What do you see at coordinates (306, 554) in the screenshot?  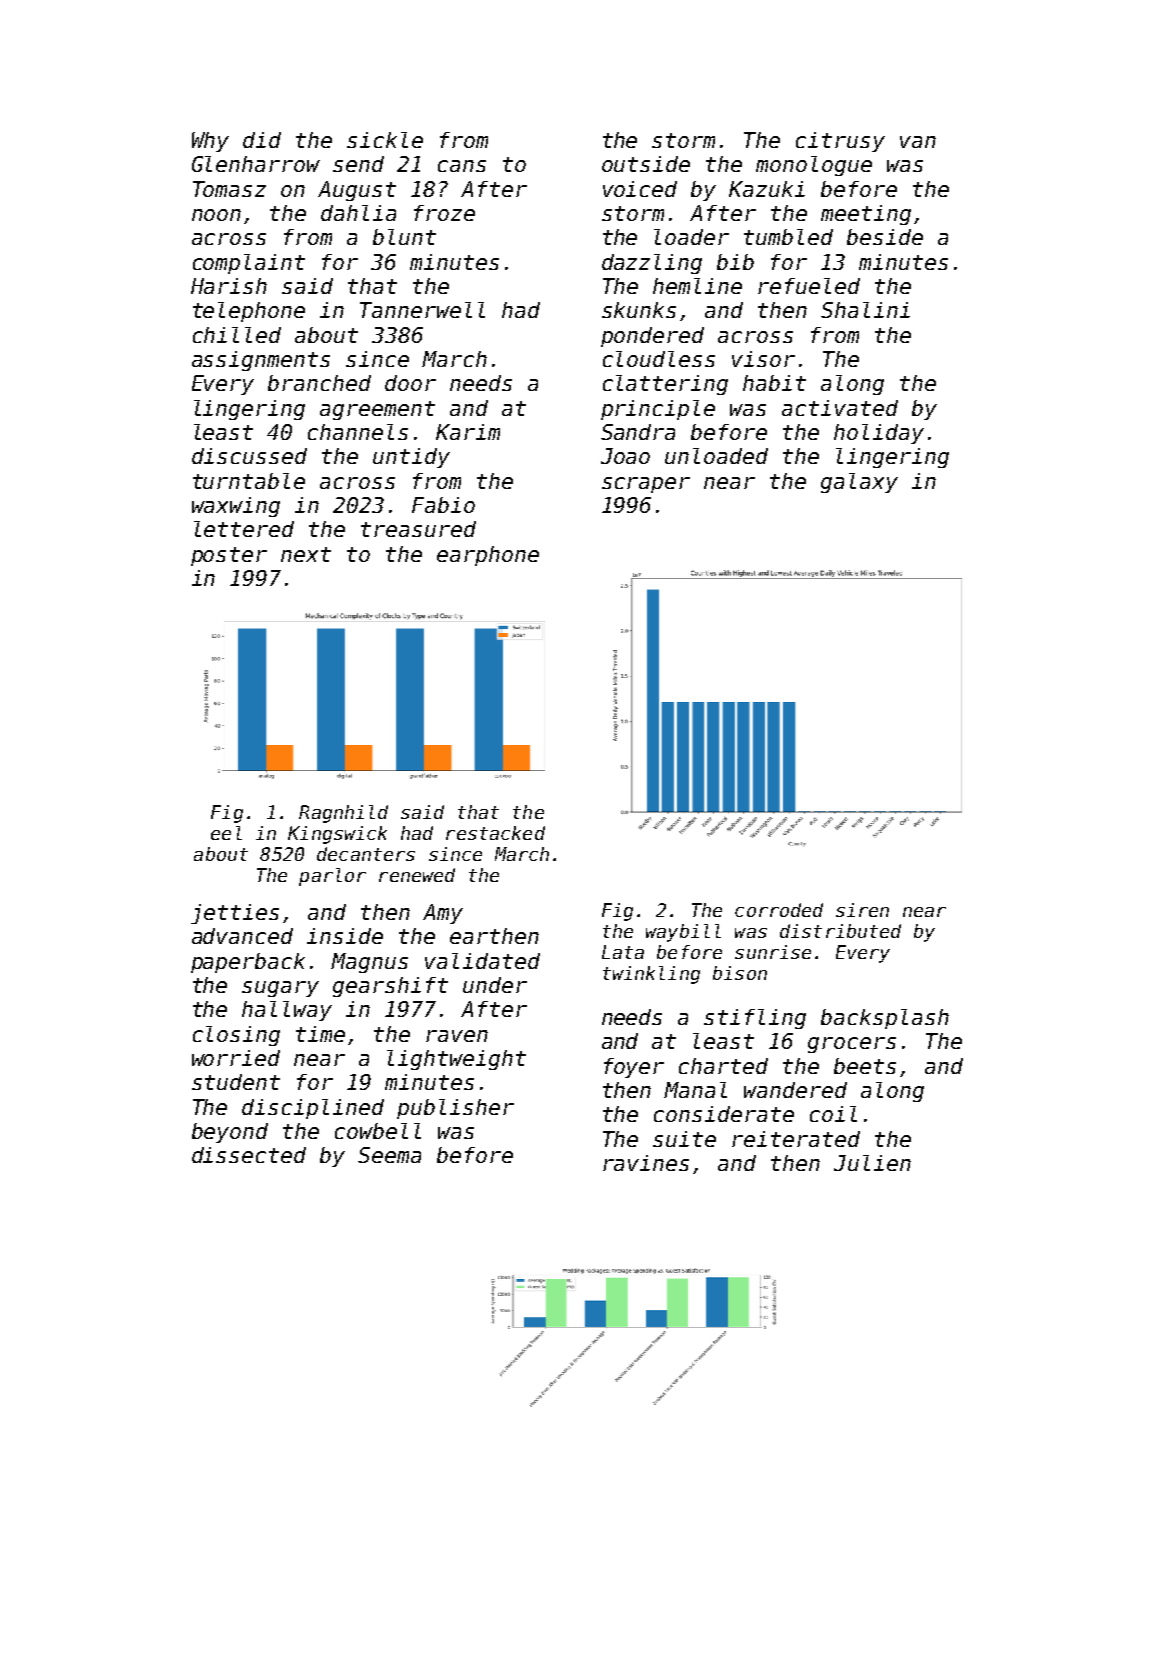 I see `next` at bounding box center [306, 554].
